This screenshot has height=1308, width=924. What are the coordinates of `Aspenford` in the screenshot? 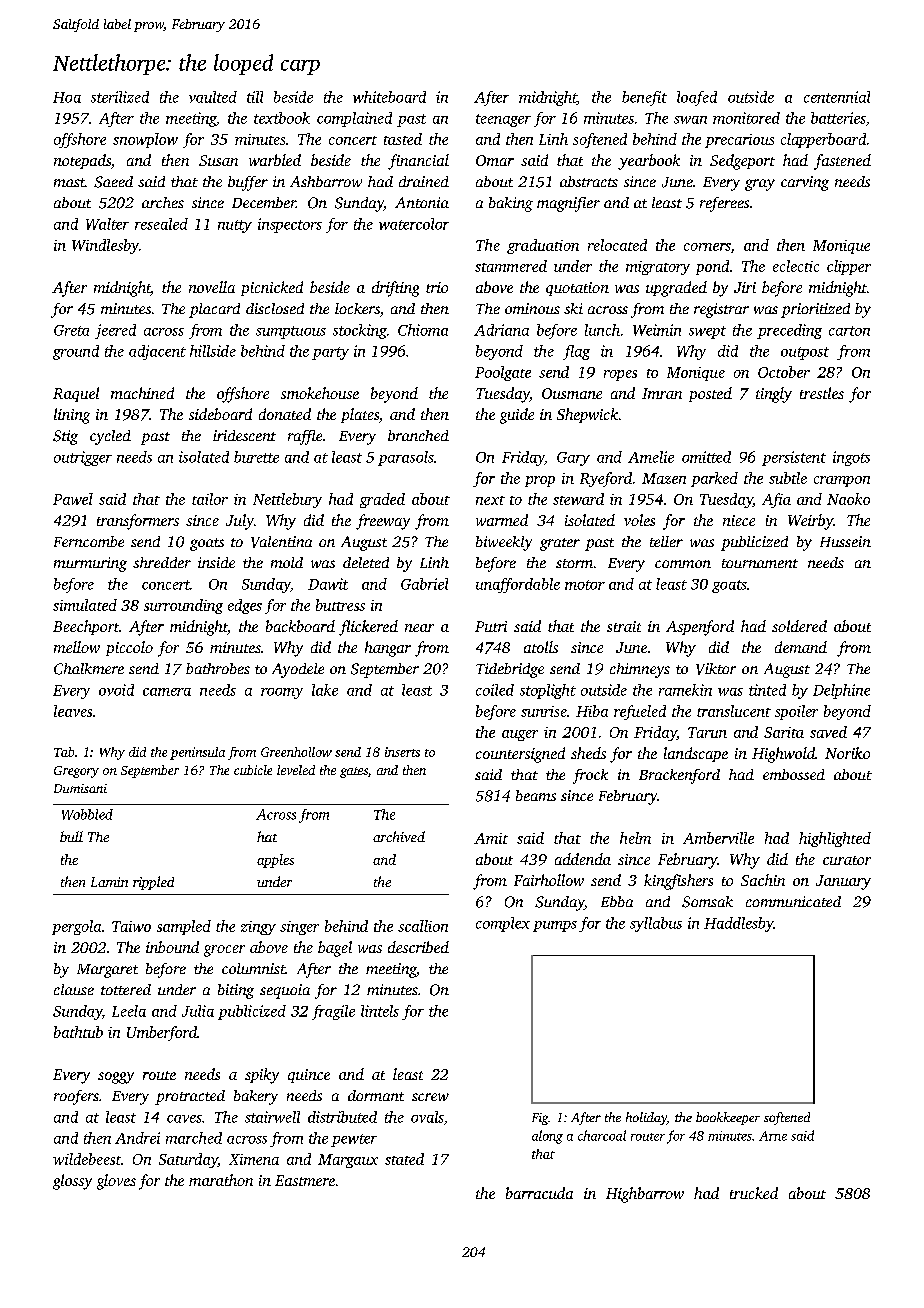 It's located at (700, 628).
